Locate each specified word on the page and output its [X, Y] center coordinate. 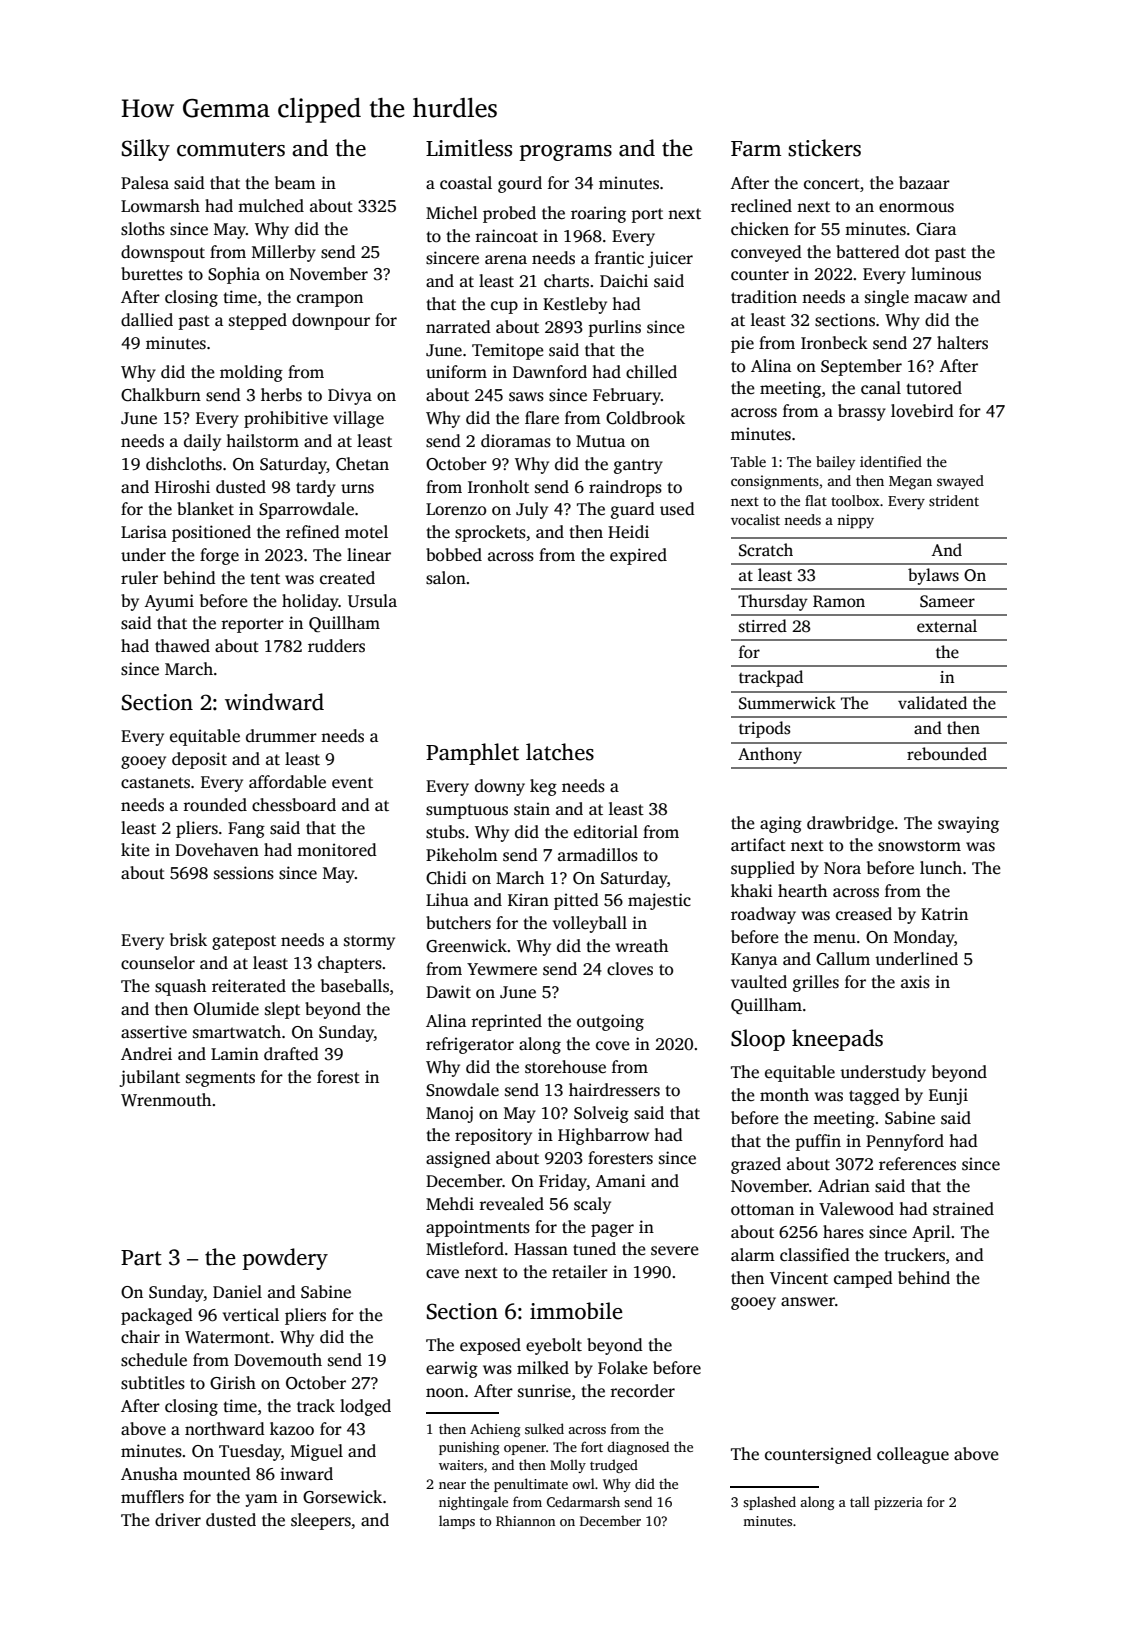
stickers [824, 148]
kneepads [837, 1040]
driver [178, 1520]
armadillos [598, 855]
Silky [146, 150]
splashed [769, 1503]
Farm [756, 149]
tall [860, 1501]
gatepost [244, 942]
